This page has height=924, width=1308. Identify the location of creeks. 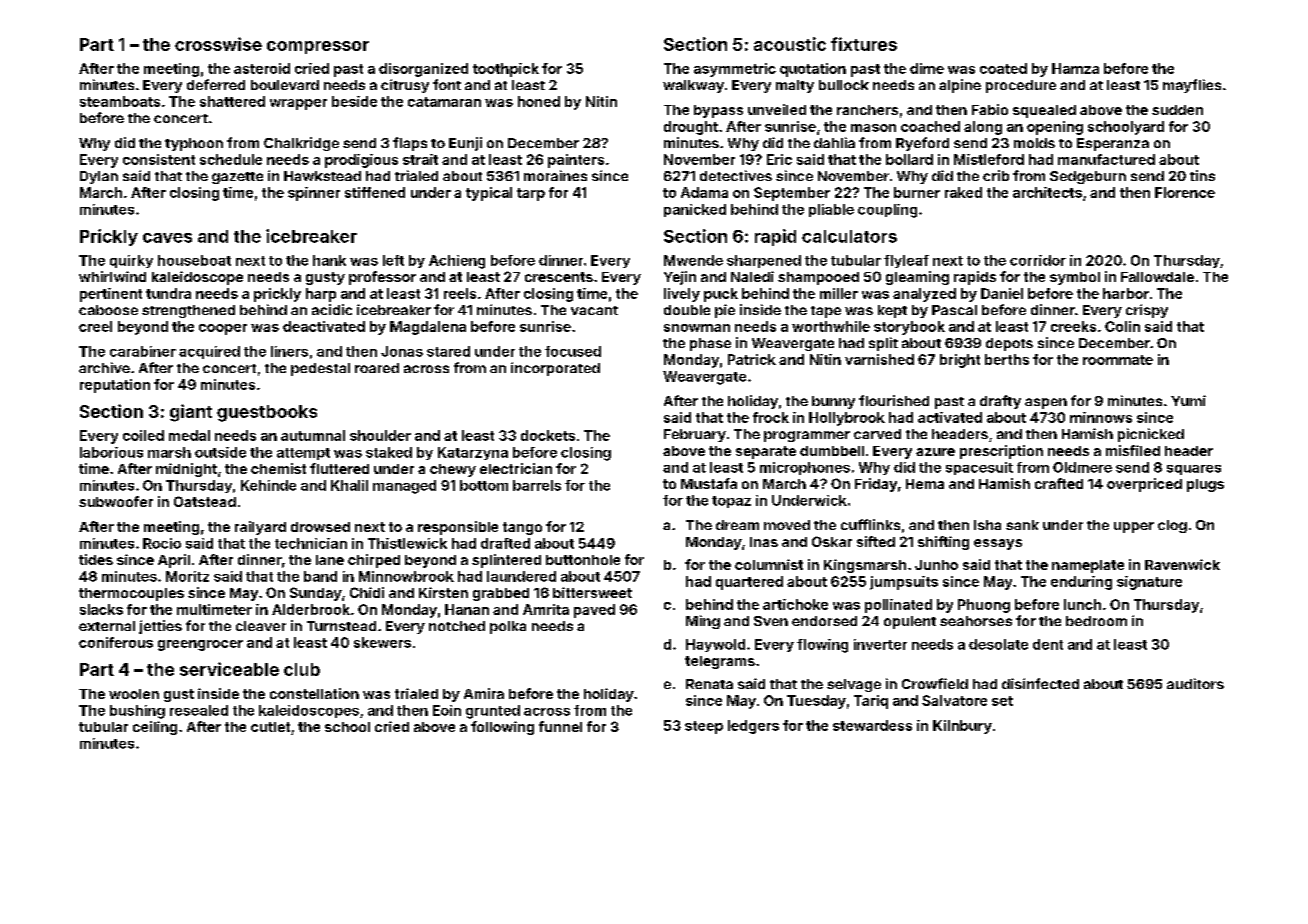
(1073, 326).
